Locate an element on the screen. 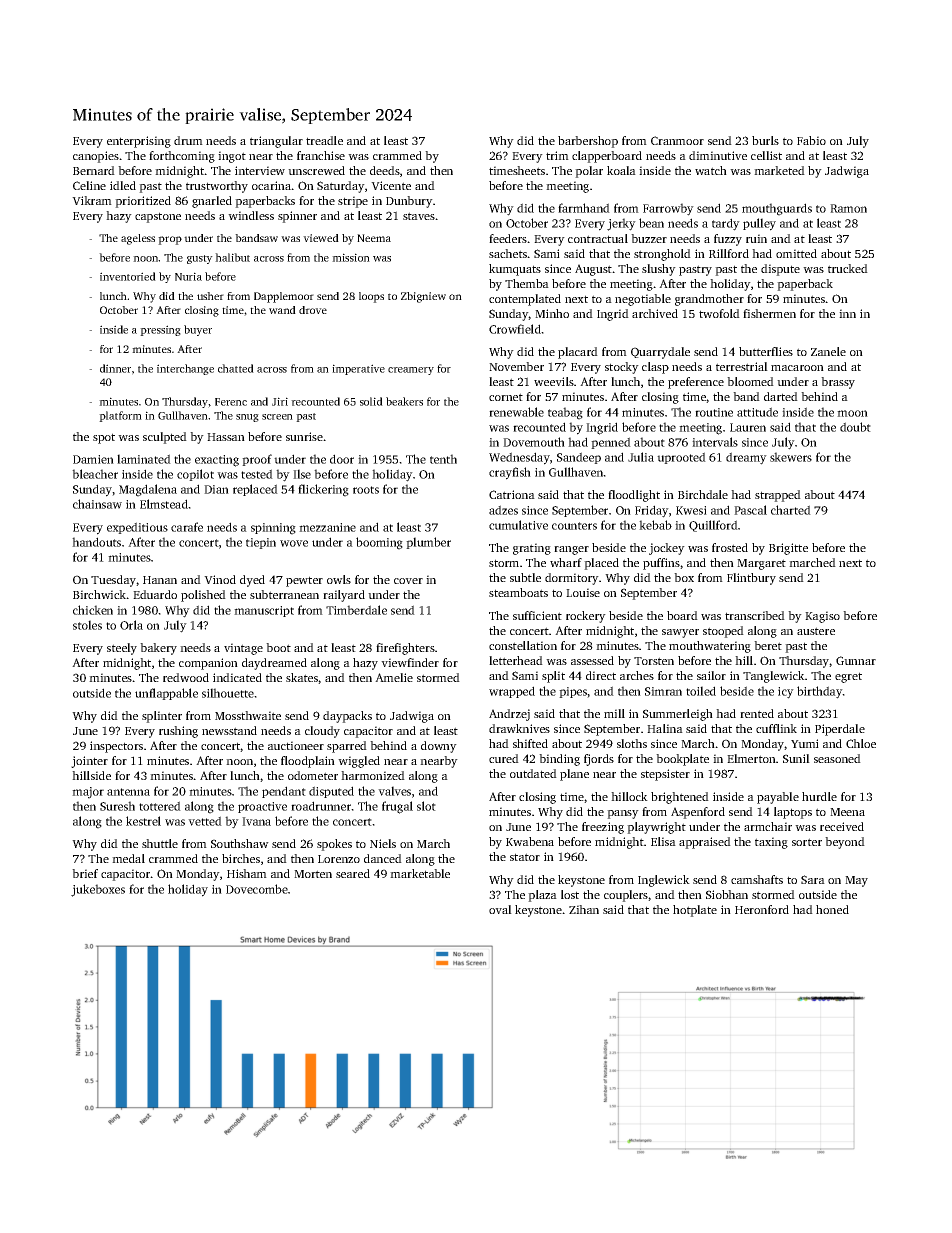 This screenshot has height=1233, width=952. dormitory is located at coordinates (572, 579).
